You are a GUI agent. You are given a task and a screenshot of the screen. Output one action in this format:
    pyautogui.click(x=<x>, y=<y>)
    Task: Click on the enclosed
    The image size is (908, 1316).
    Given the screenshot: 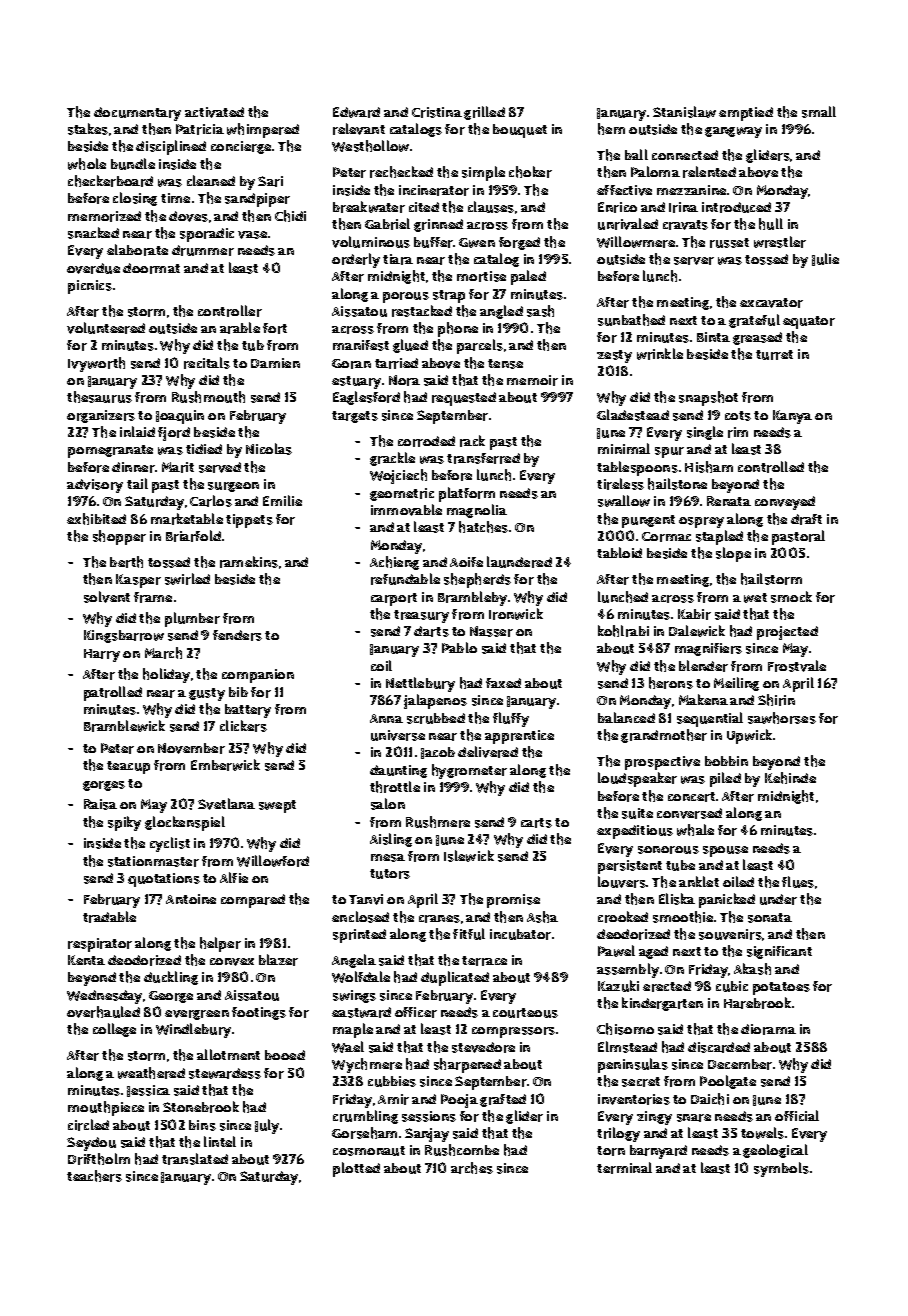 What is the action you would take?
    pyautogui.click(x=360, y=917)
